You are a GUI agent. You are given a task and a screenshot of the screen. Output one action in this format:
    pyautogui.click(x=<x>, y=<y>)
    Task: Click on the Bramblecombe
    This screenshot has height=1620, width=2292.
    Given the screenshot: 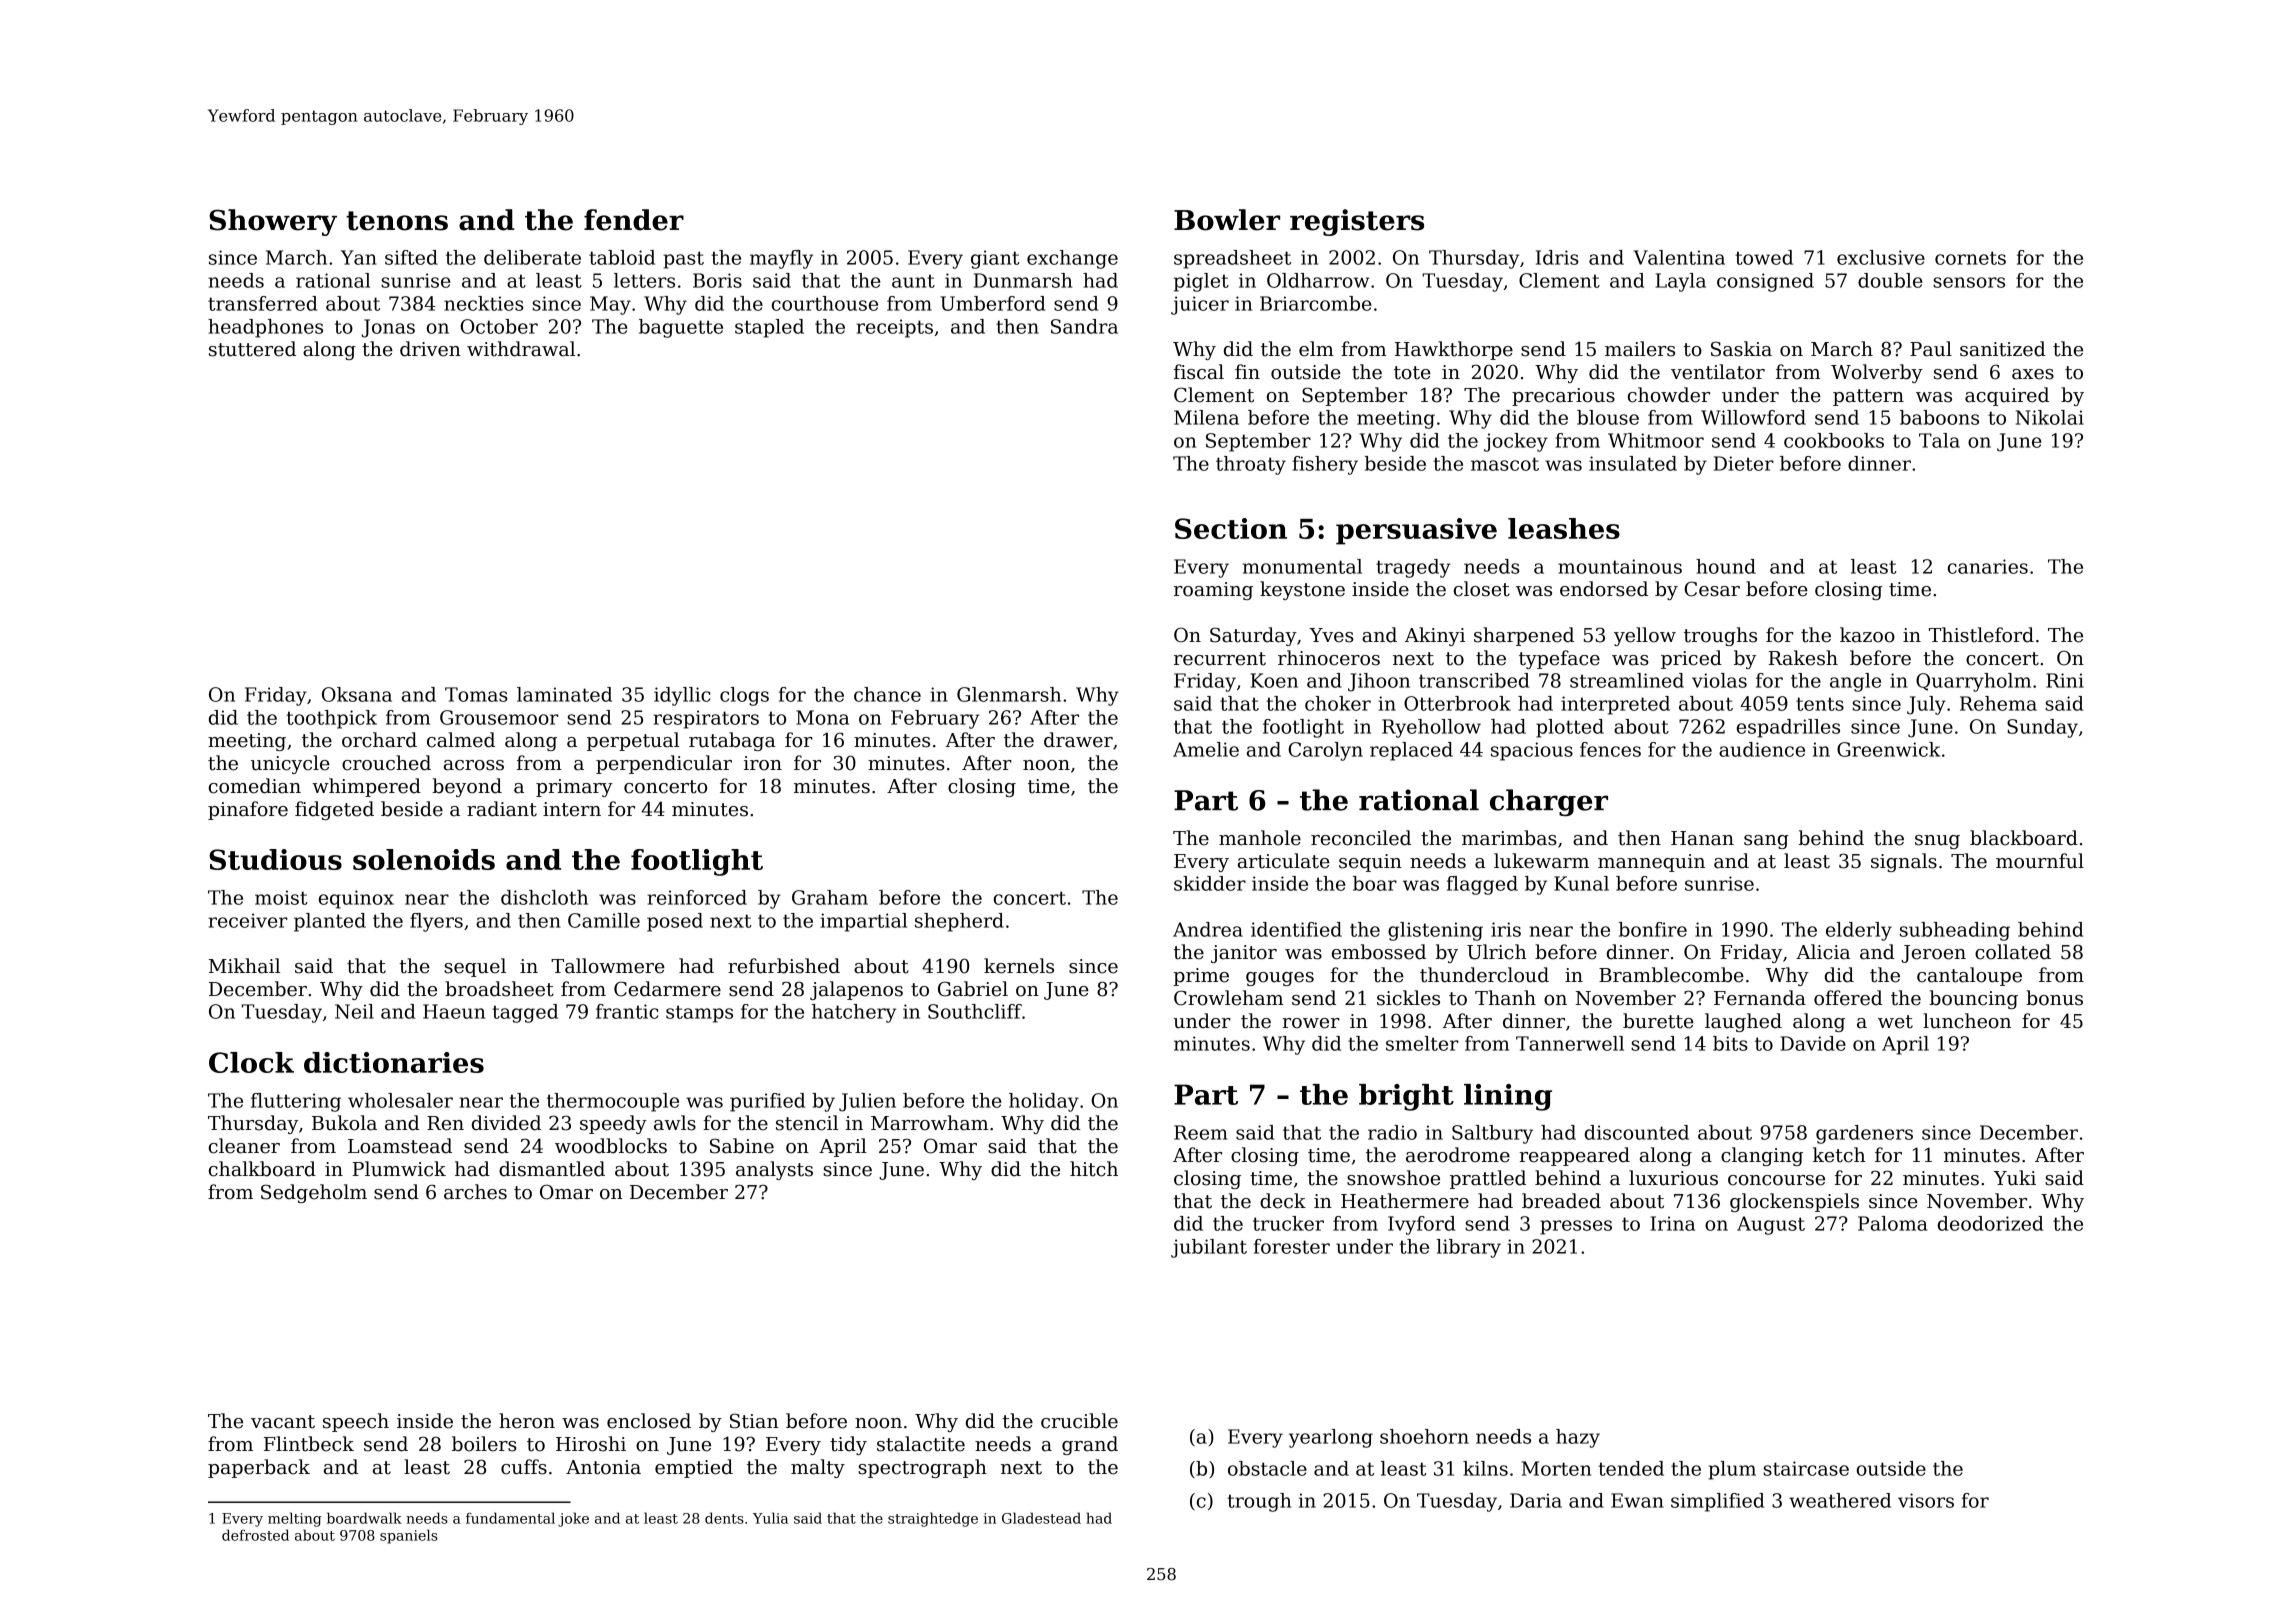 What is the action you would take?
    pyautogui.click(x=1671, y=975)
